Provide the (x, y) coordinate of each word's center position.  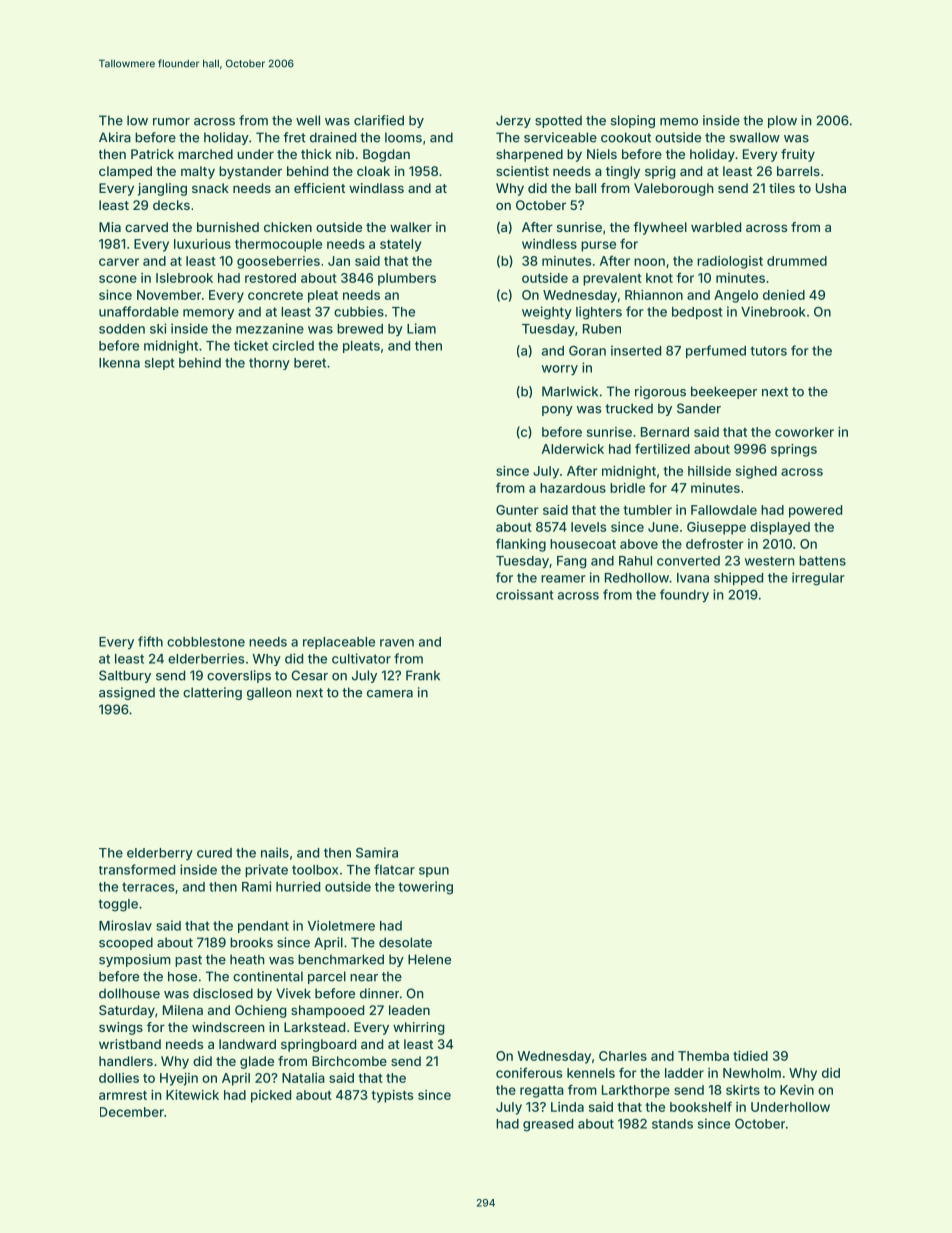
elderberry (160, 854)
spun (434, 872)
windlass (376, 188)
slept (159, 364)
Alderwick (573, 449)
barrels (798, 171)
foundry (684, 595)
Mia (110, 227)
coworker (804, 432)
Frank (423, 675)
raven (397, 643)
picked (271, 1096)
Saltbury (125, 676)
